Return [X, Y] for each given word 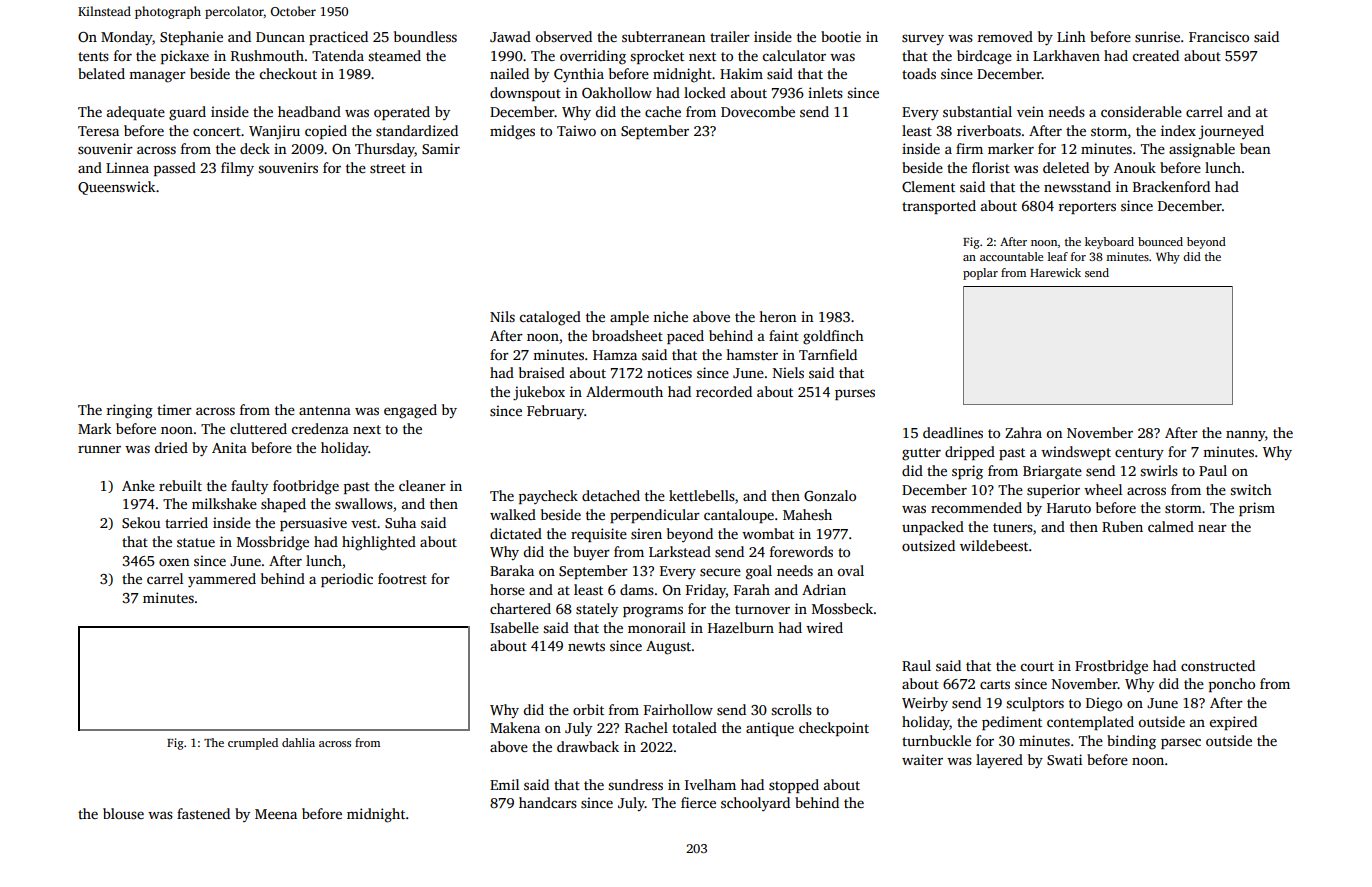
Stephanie [191, 38]
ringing [130, 411]
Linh [1071, 36]
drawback [588, 746]
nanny [1245, 436]
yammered [222, 580]
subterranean [663, 36]
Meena [276, 814]
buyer [591, 553]
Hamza [615, 355]
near [1212, 528]
